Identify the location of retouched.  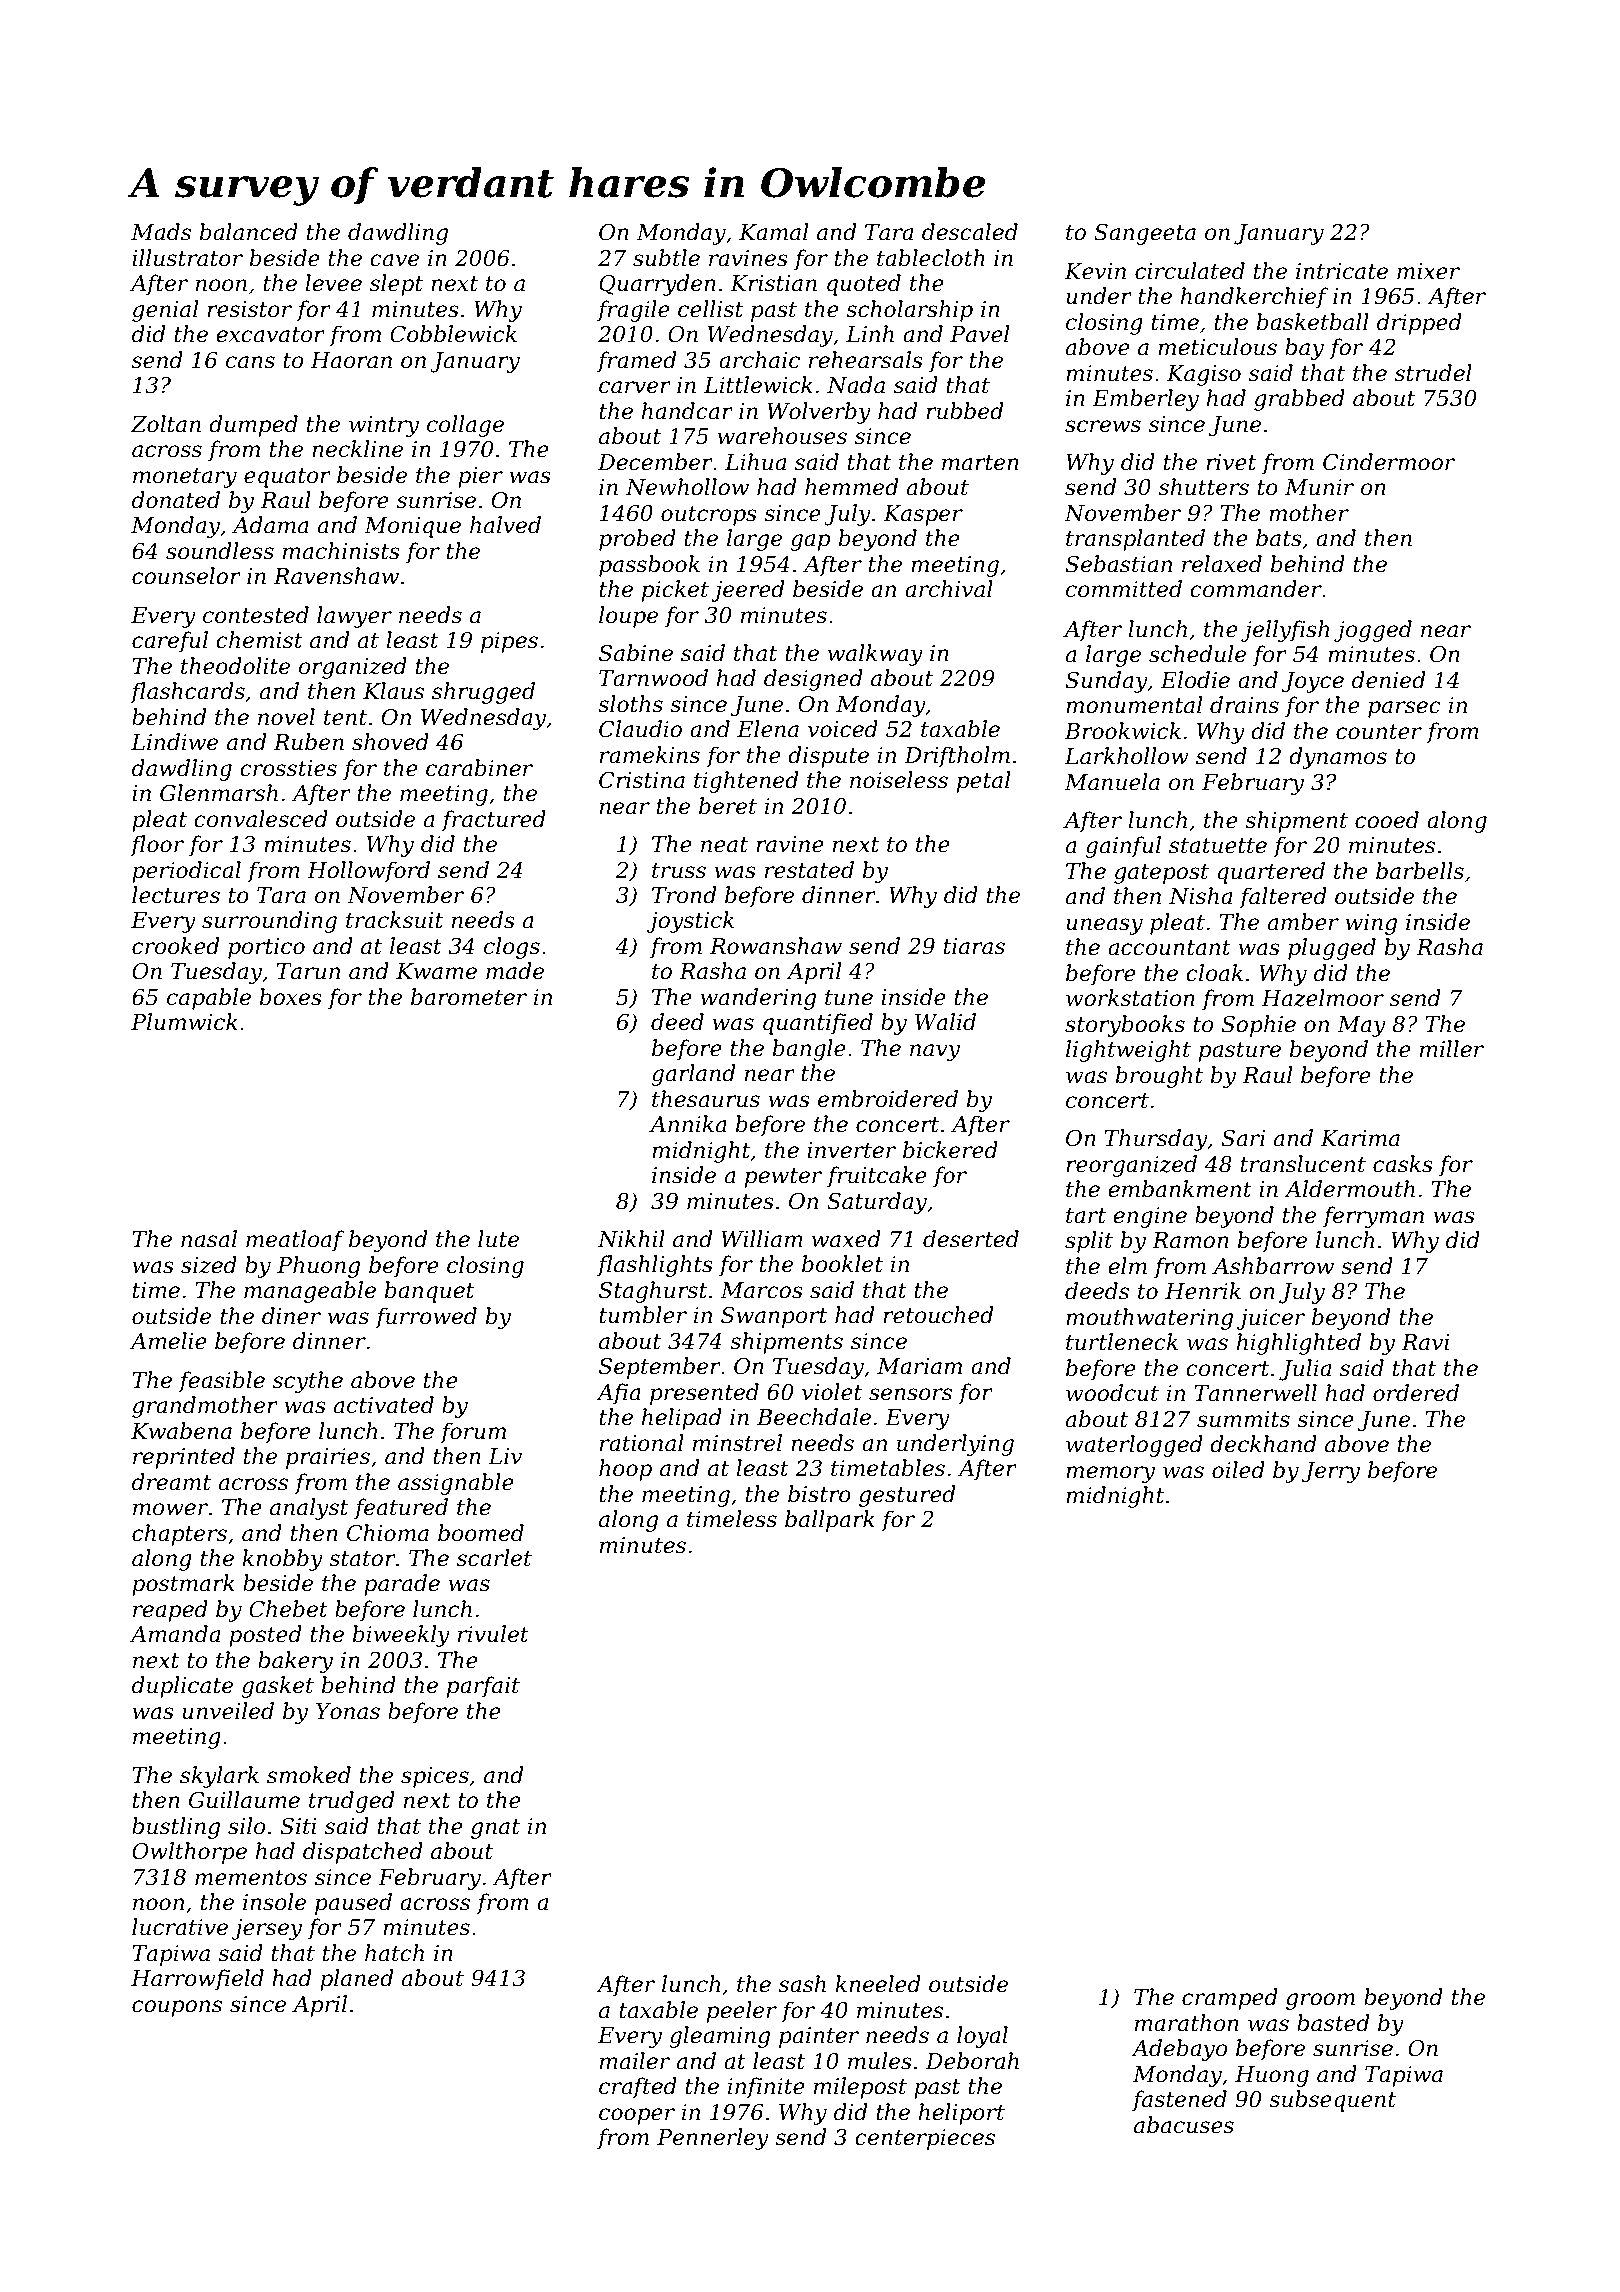
(938, 1315).
